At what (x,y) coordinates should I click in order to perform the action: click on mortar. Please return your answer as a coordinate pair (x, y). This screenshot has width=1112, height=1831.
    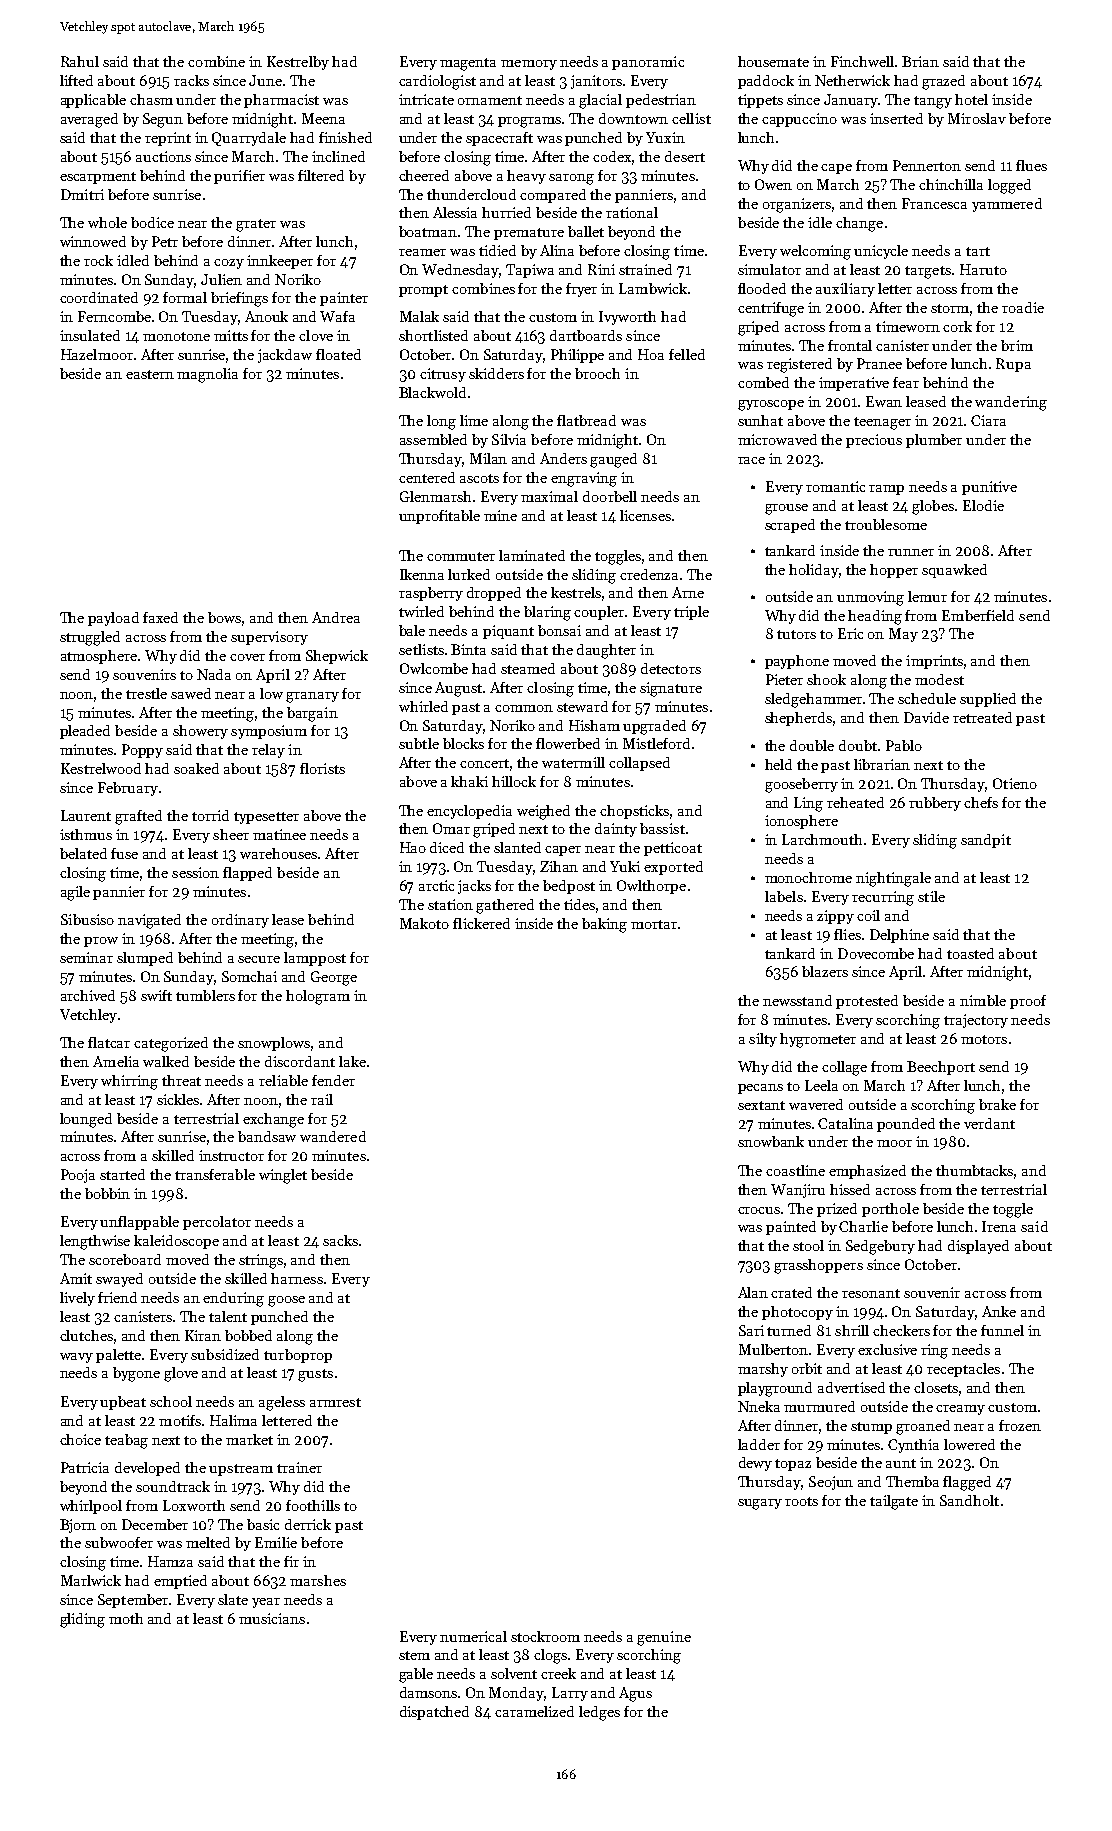
    Looking at the image, I should click on (654, 924).
